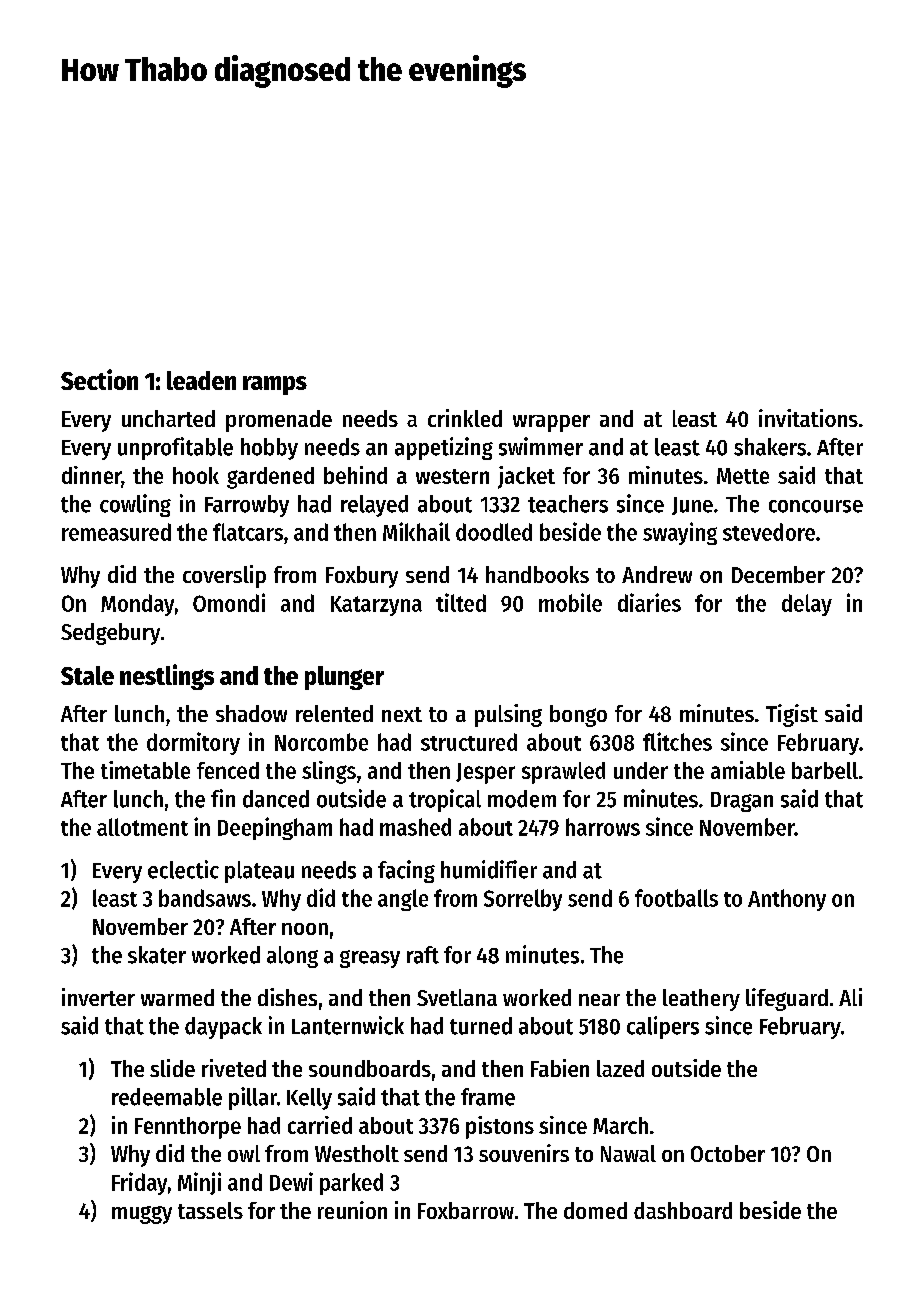 The width and height of the screenshot is (924, 1314). I want to click on near, so click(599, 1000).
